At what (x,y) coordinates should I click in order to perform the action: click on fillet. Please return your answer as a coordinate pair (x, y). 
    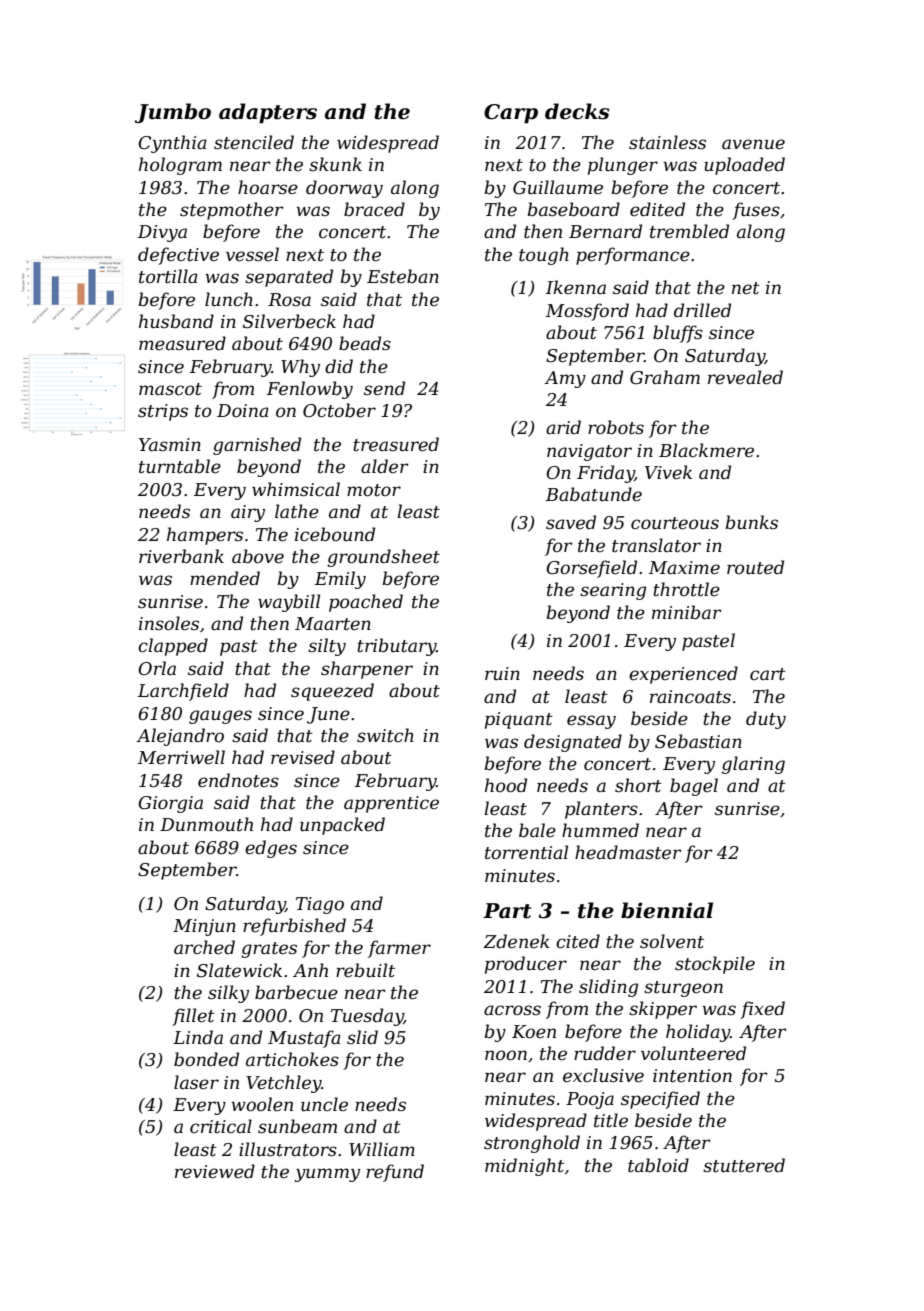
    Looking at the image, I should click on (193, 1017).
